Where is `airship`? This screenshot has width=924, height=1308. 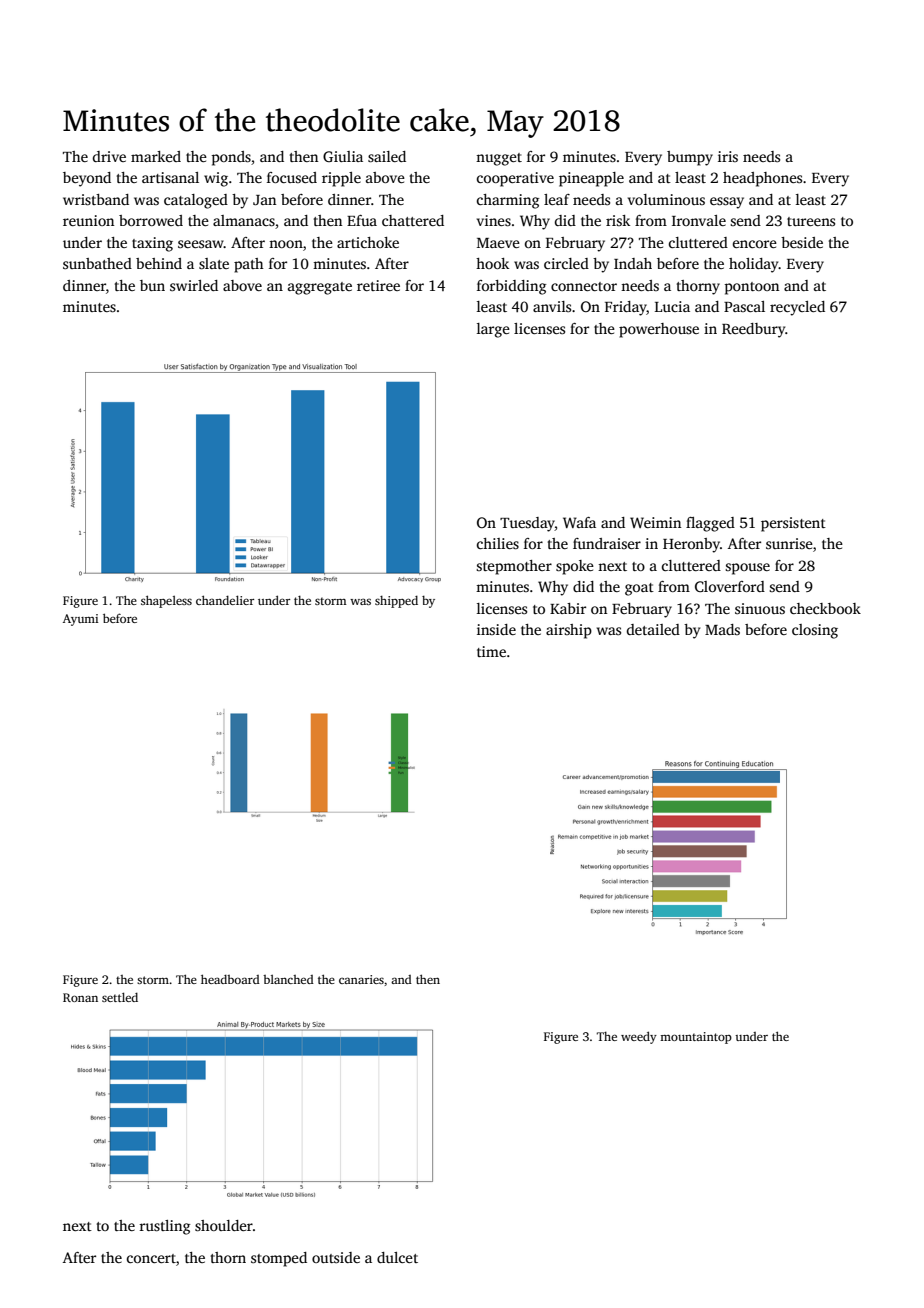
airship is located at coordinates (569, 631).
